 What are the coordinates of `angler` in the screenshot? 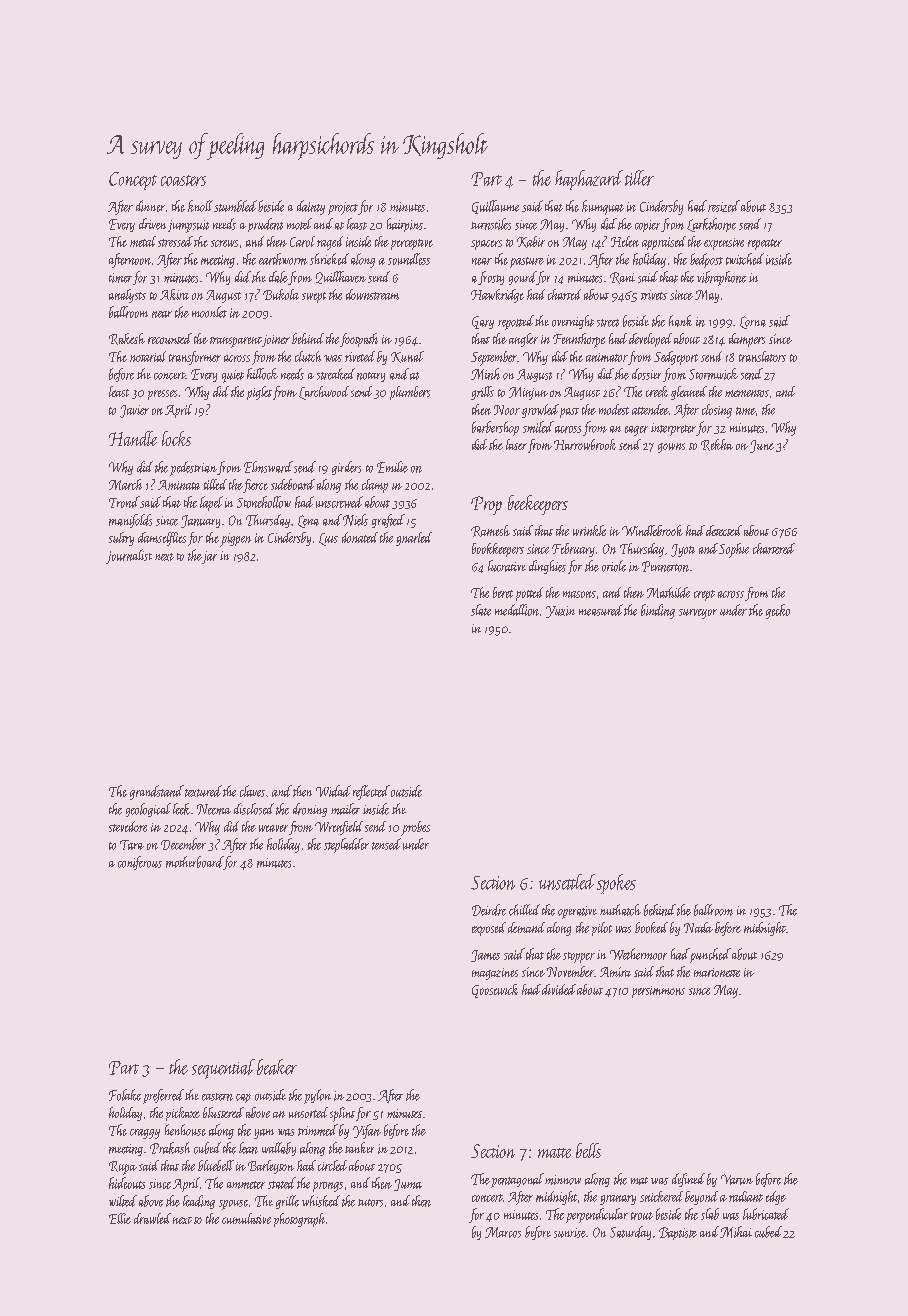 It's located at (523, 340).
